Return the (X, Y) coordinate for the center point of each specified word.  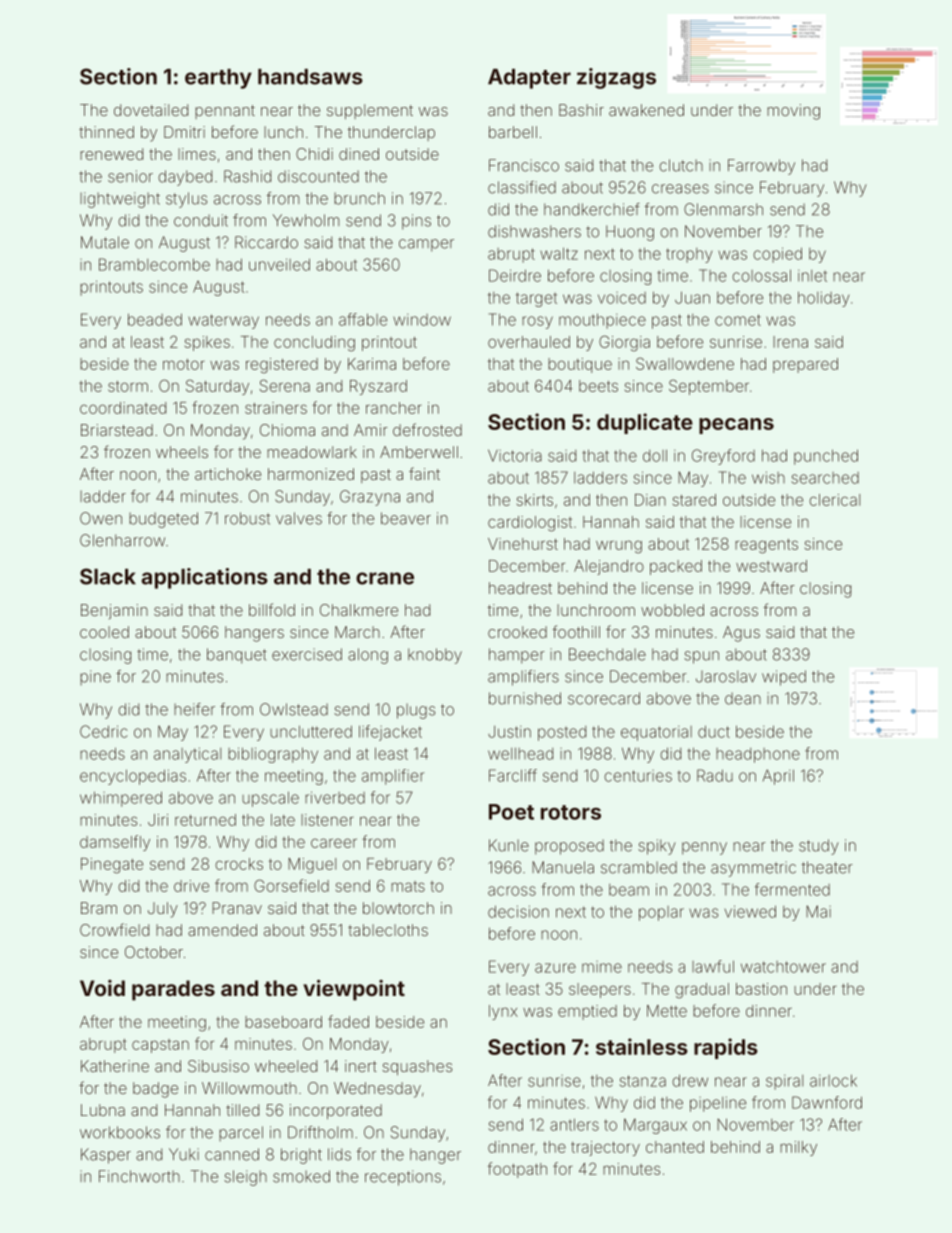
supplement (370, 111)
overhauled (529, 342)
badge (155, 1090)
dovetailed (151, 110)
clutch (681, 165)
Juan (692, 297)
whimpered (121, 799)
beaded (155, 319)
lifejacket (390, 733)
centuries (638, 776)
